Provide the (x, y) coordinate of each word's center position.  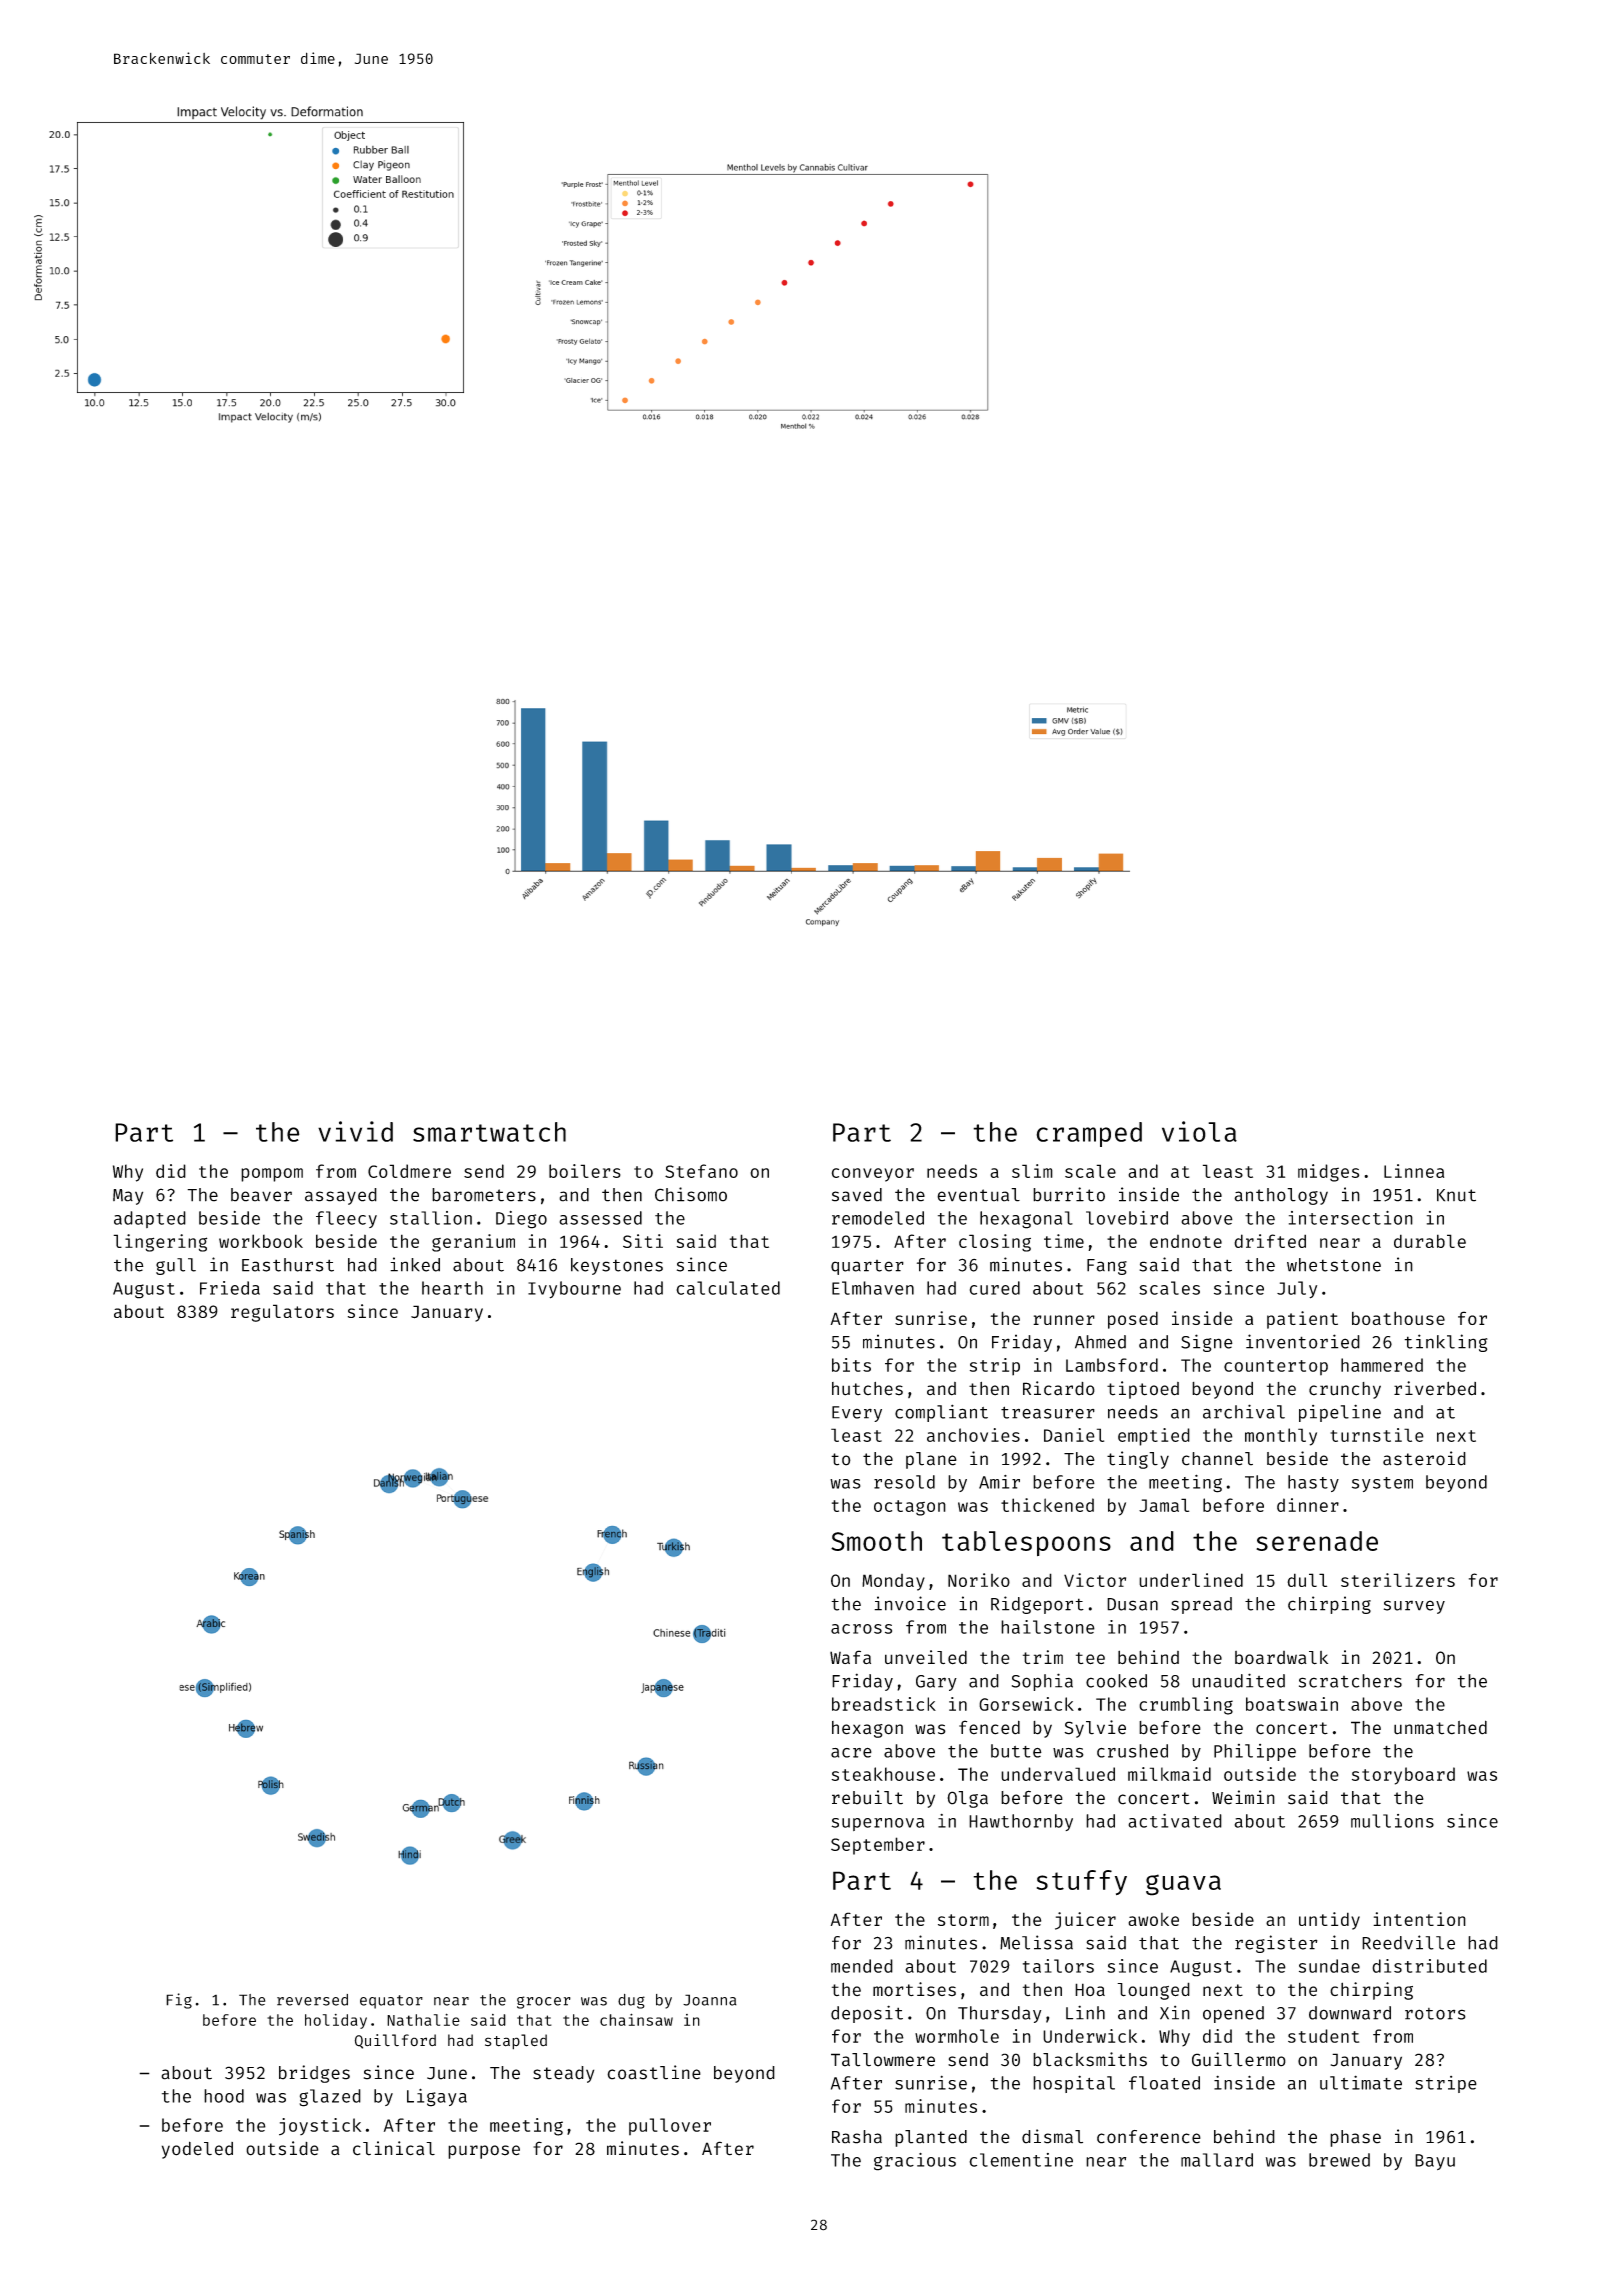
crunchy (1345, 1390)
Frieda (230, 1288)
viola (1199, 1131)
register (1276, 1944)
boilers (585, 1171)
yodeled (197, 2150)
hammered (1382, 1365)
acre (851, 1753)
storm (963, 1920)
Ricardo (1059, 1388)
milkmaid (1169, 1774)
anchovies (973, 1435)
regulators (282, 1313)
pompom (272, 1175)
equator (391, 2002)
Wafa (850, 1657)
